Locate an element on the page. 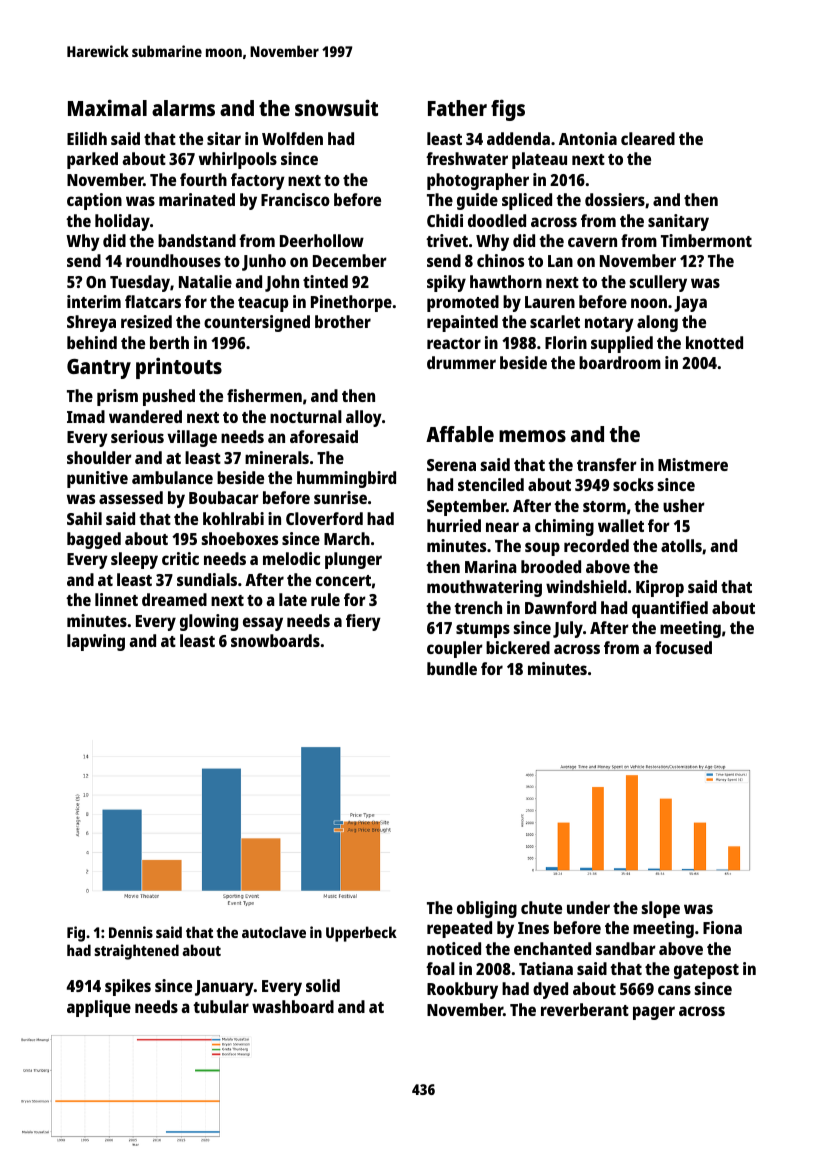  Timbermont is located at coordinates (706, 240).
